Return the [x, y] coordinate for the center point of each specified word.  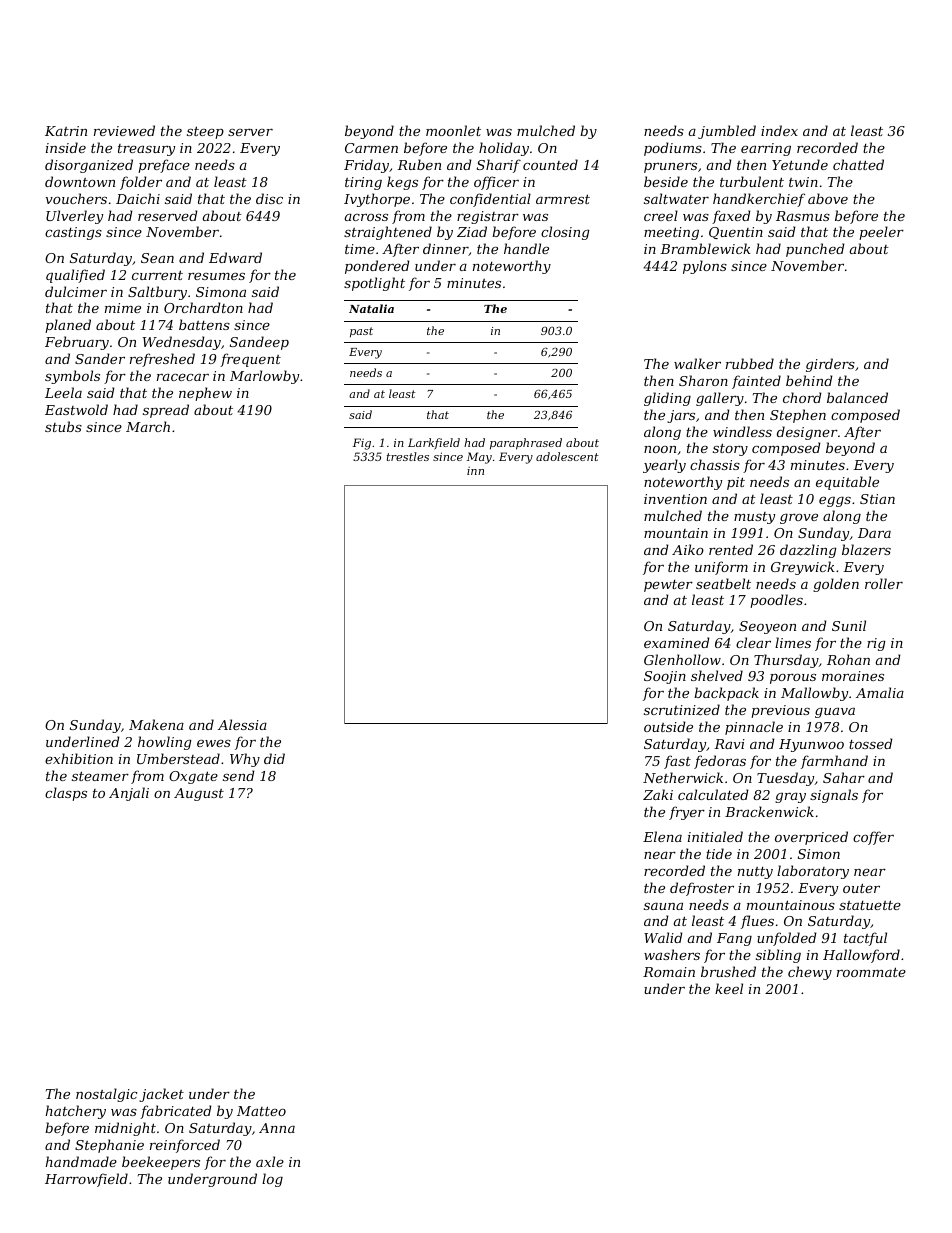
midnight [125, 1129]
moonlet [453, 130]
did [274, 758]
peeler [881, 233]
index [779, 130]
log [272, 1180]
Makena [156, 724]
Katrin [66, 131]
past [361, 332]
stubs [63, 426]
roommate [871, 972]
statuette [870, 905]
